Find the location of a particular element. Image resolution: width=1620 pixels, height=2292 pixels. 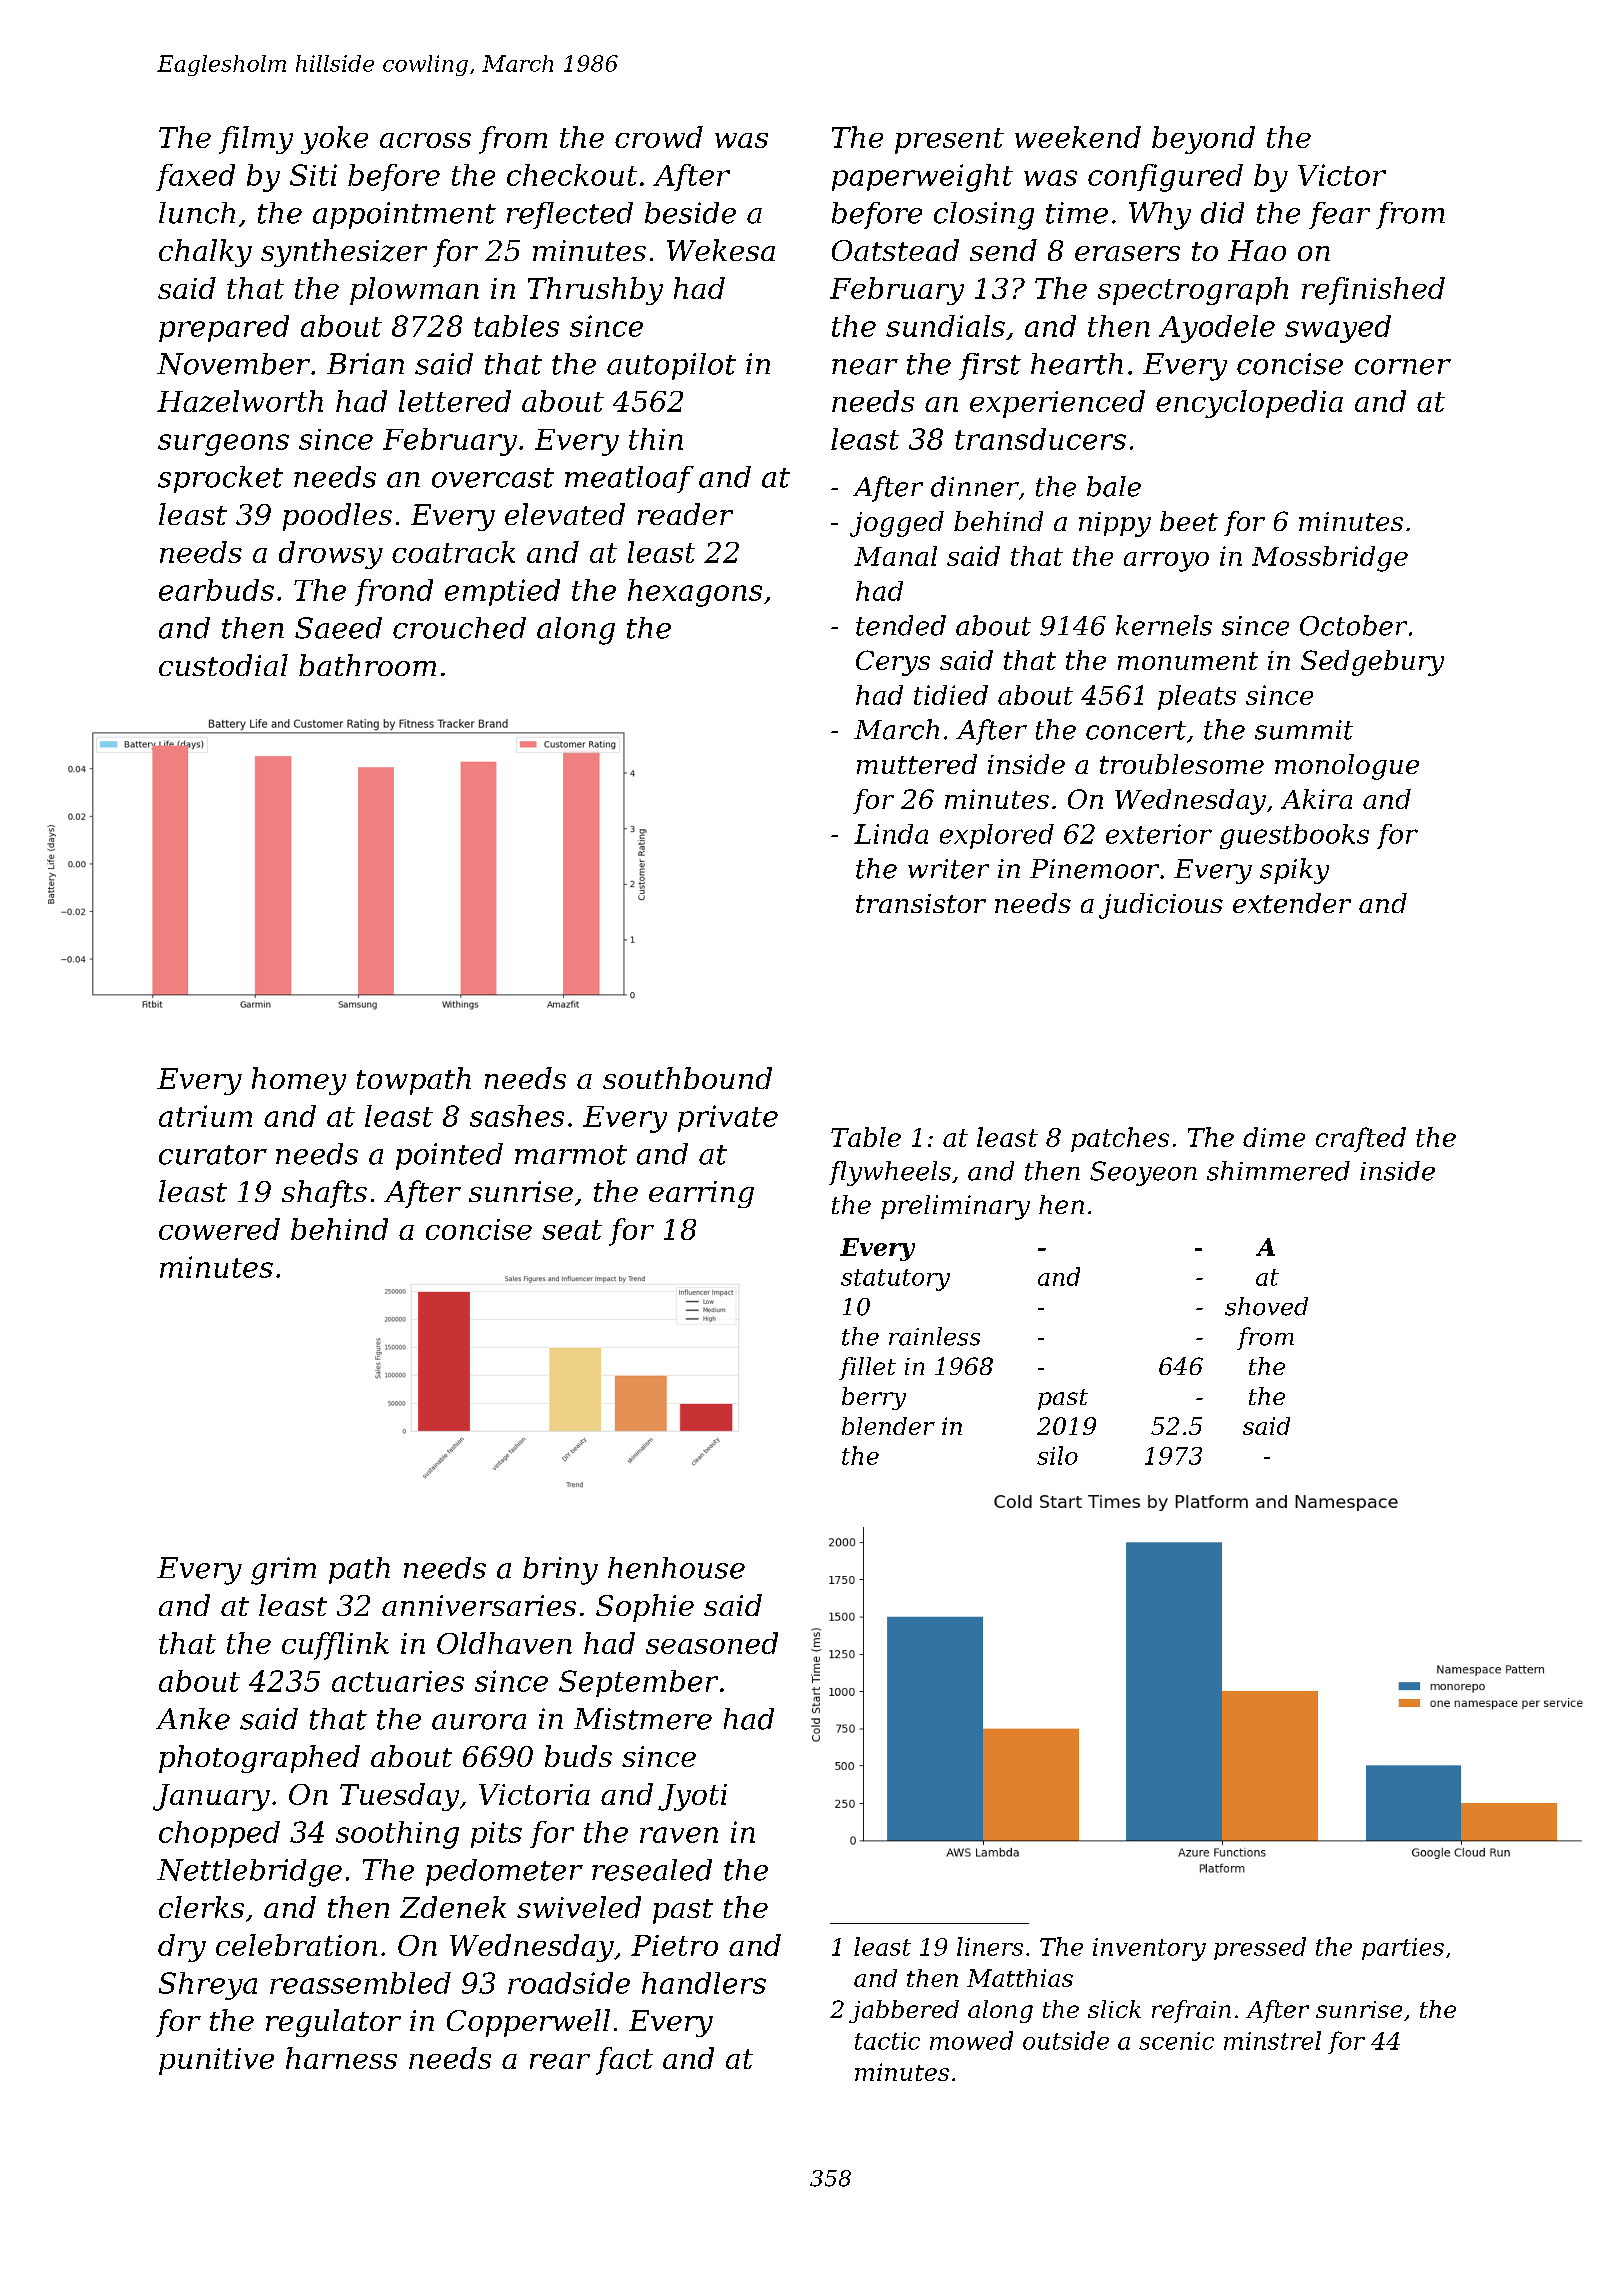

atrium is located at coordinates (205, 1116).
